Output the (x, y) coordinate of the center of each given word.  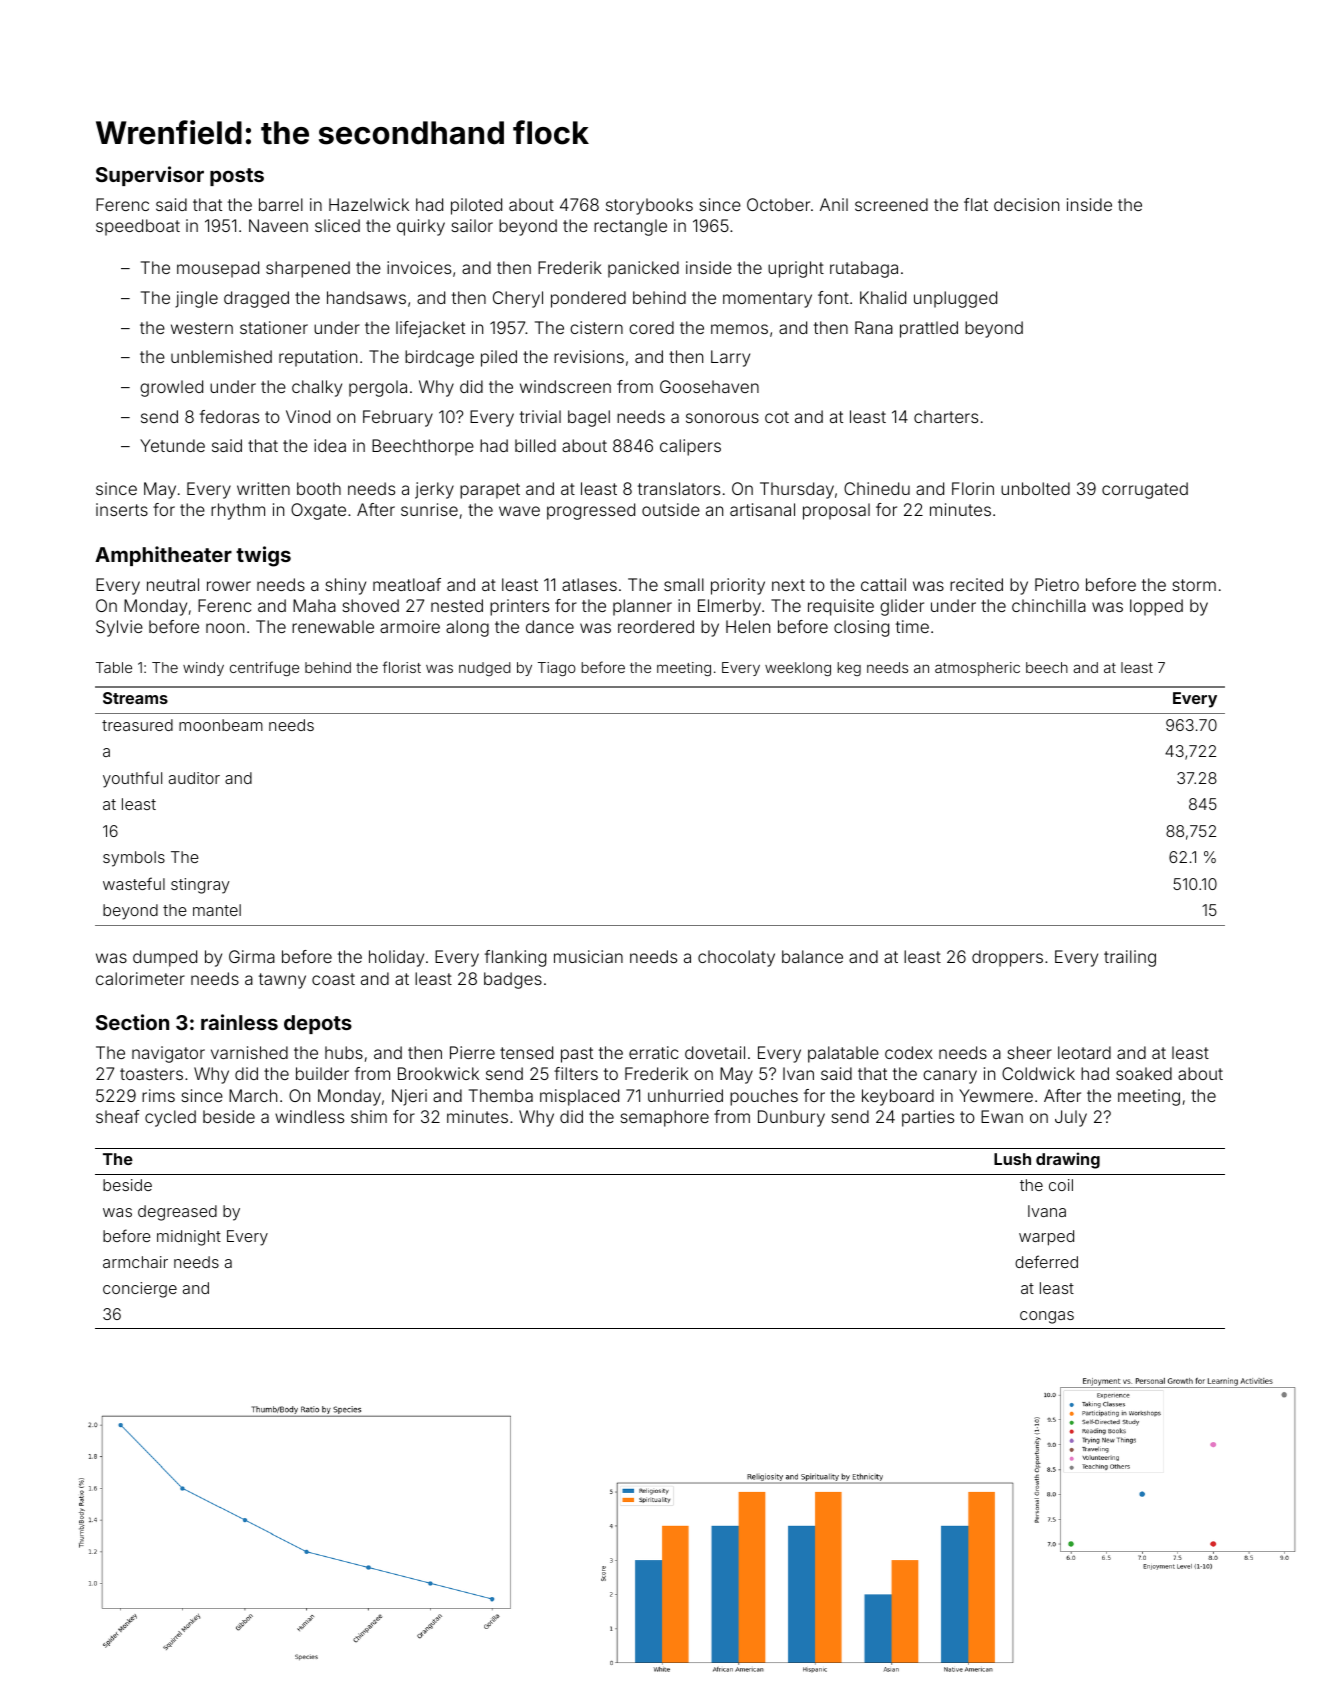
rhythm (238, 511)
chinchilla (1049, 605)
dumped (165, 958)
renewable (333, 626)
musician (588, 956)
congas (1047, 1317)
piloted (476, 206)
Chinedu (877, 488)
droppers (1007, 958)
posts (237, 177)
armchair (135, 1262)
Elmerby (729, 607)
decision (1026, 204)
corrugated (1145, 490)
